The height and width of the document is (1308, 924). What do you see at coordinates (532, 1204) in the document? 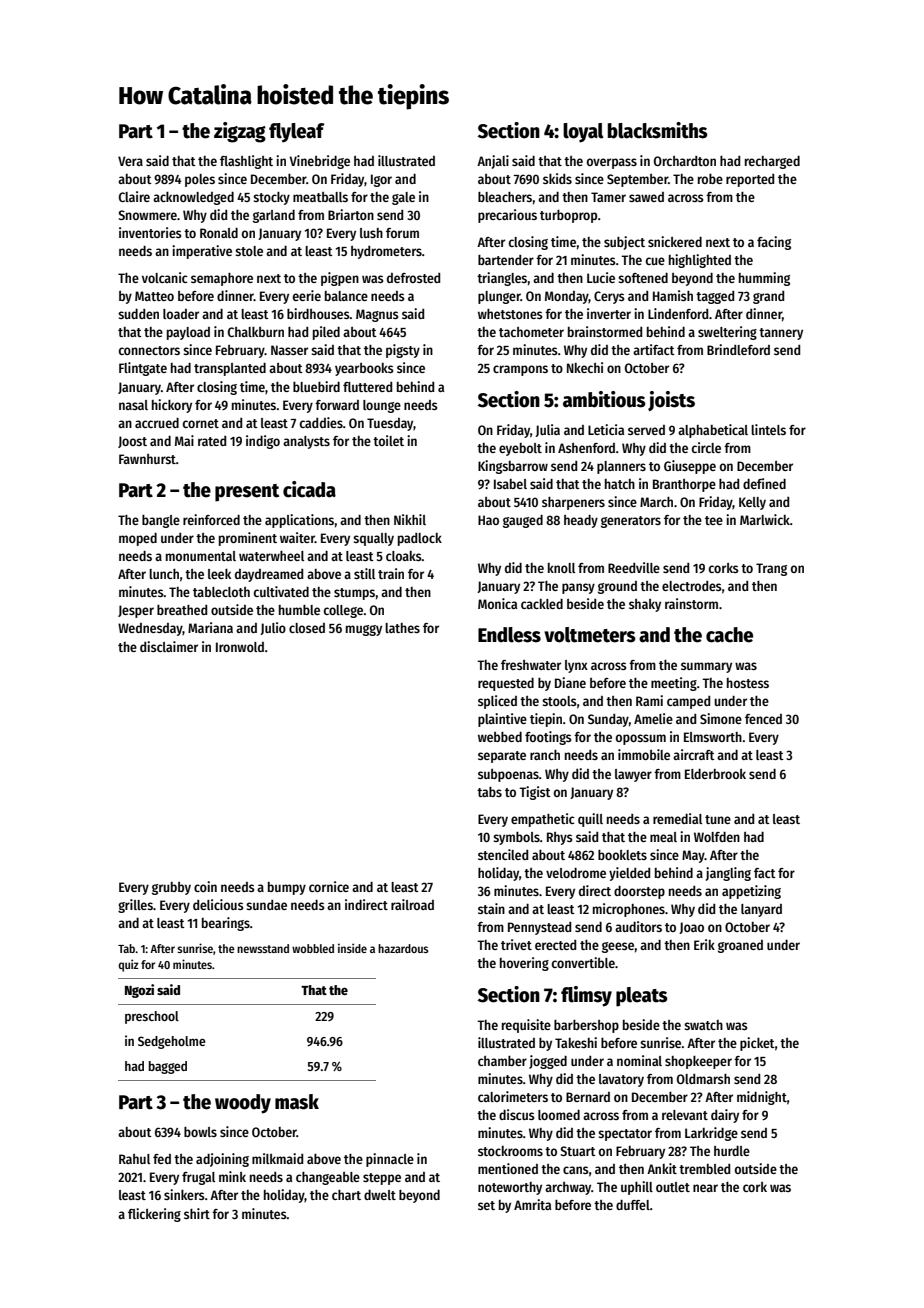
I see `Amrita` at bounding box center [532, 1204].
